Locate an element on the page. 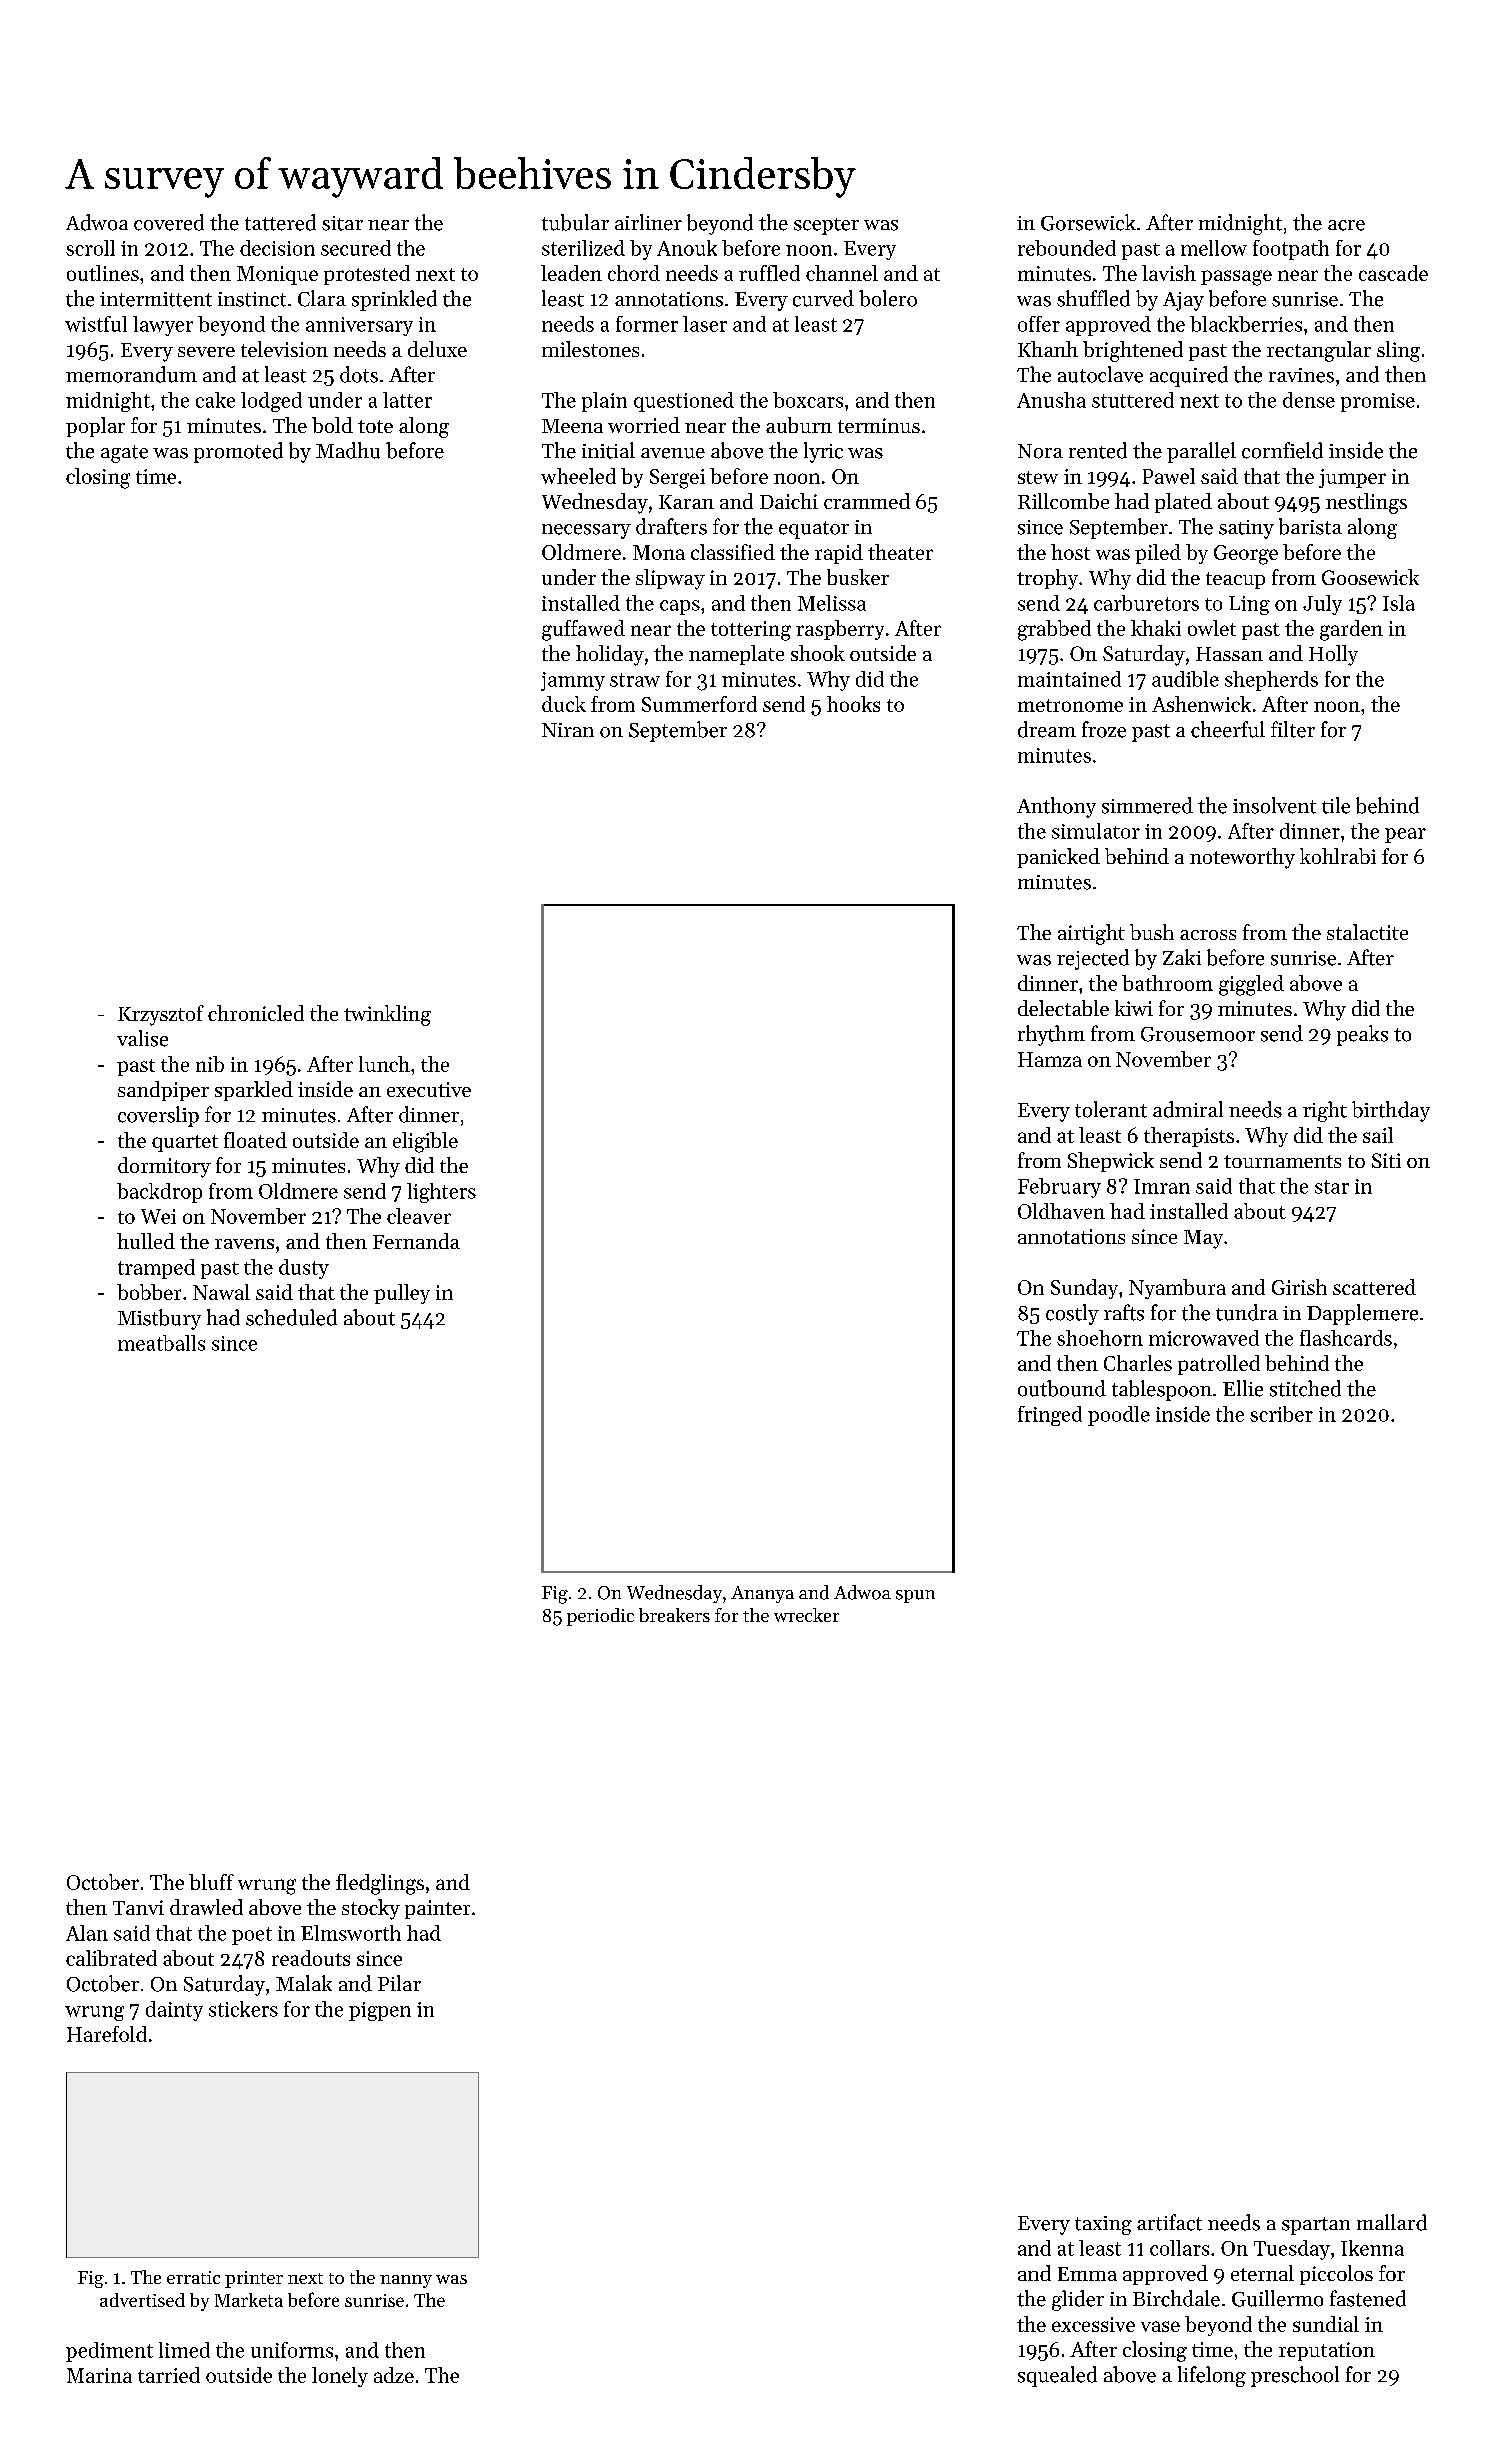 This image has width=1496, height=2464. outbound is located at coordinates (1062, 1388).
